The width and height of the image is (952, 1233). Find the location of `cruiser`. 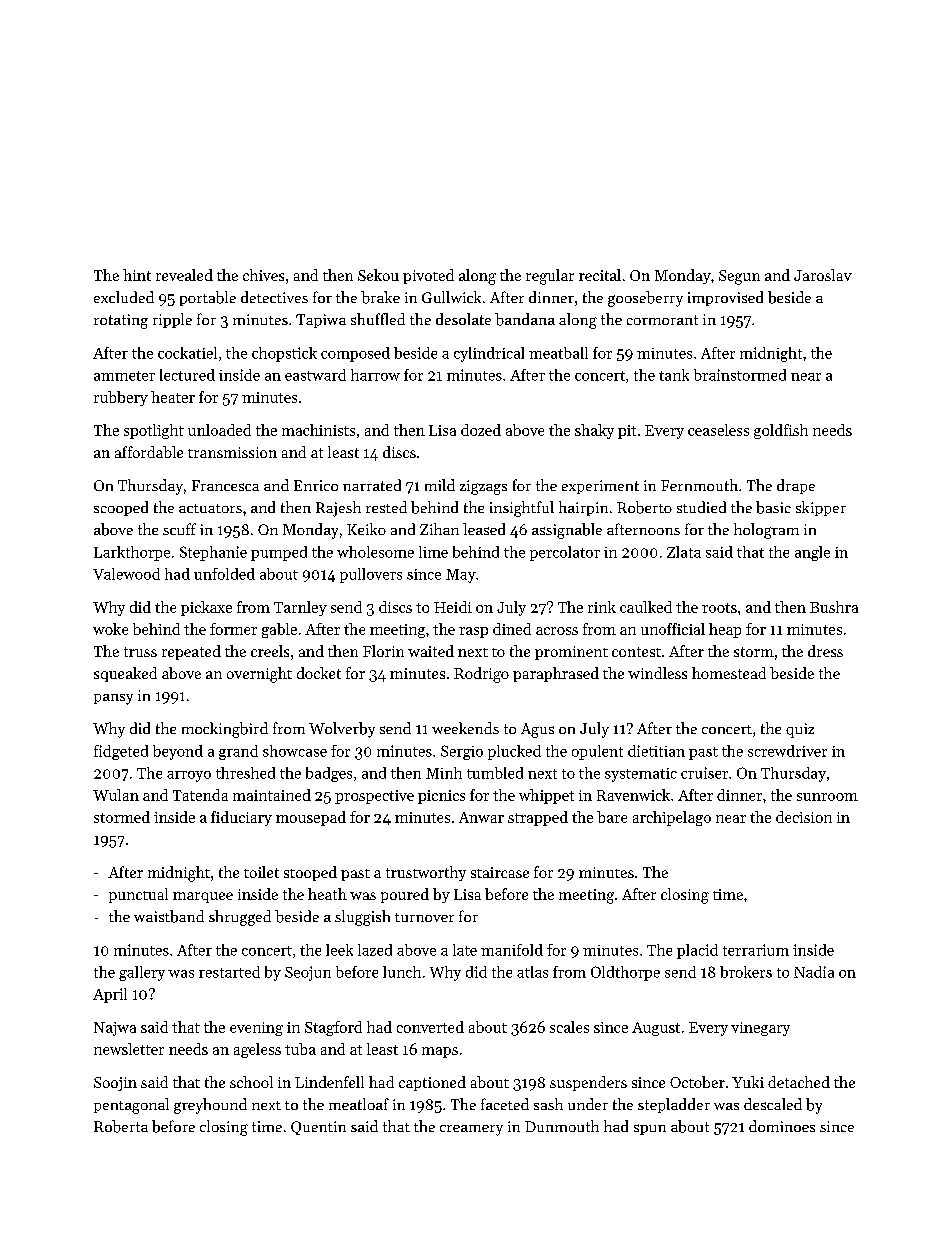

cruiser is located at coordinates (704, 773).
